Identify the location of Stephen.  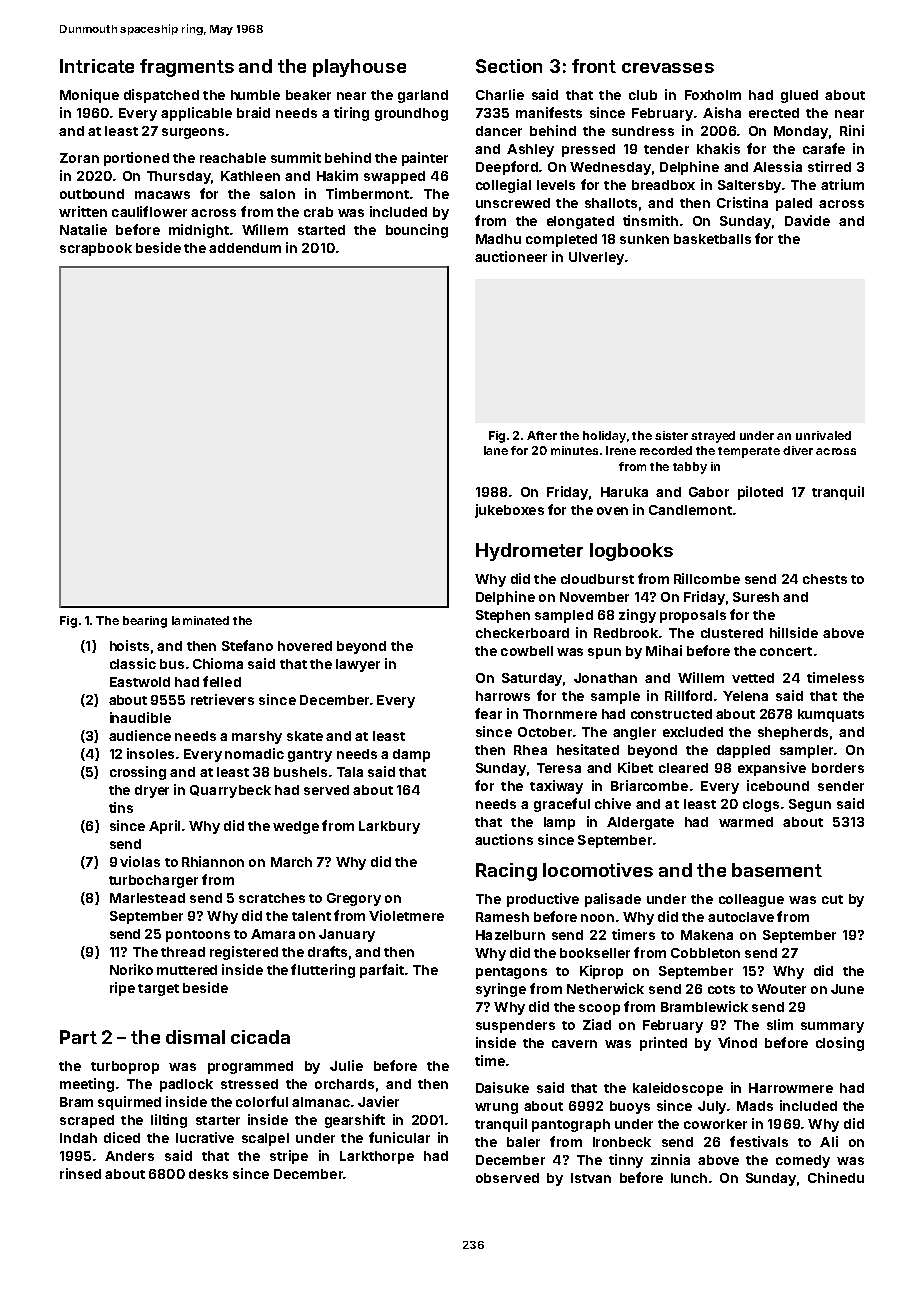
(503, 616).
